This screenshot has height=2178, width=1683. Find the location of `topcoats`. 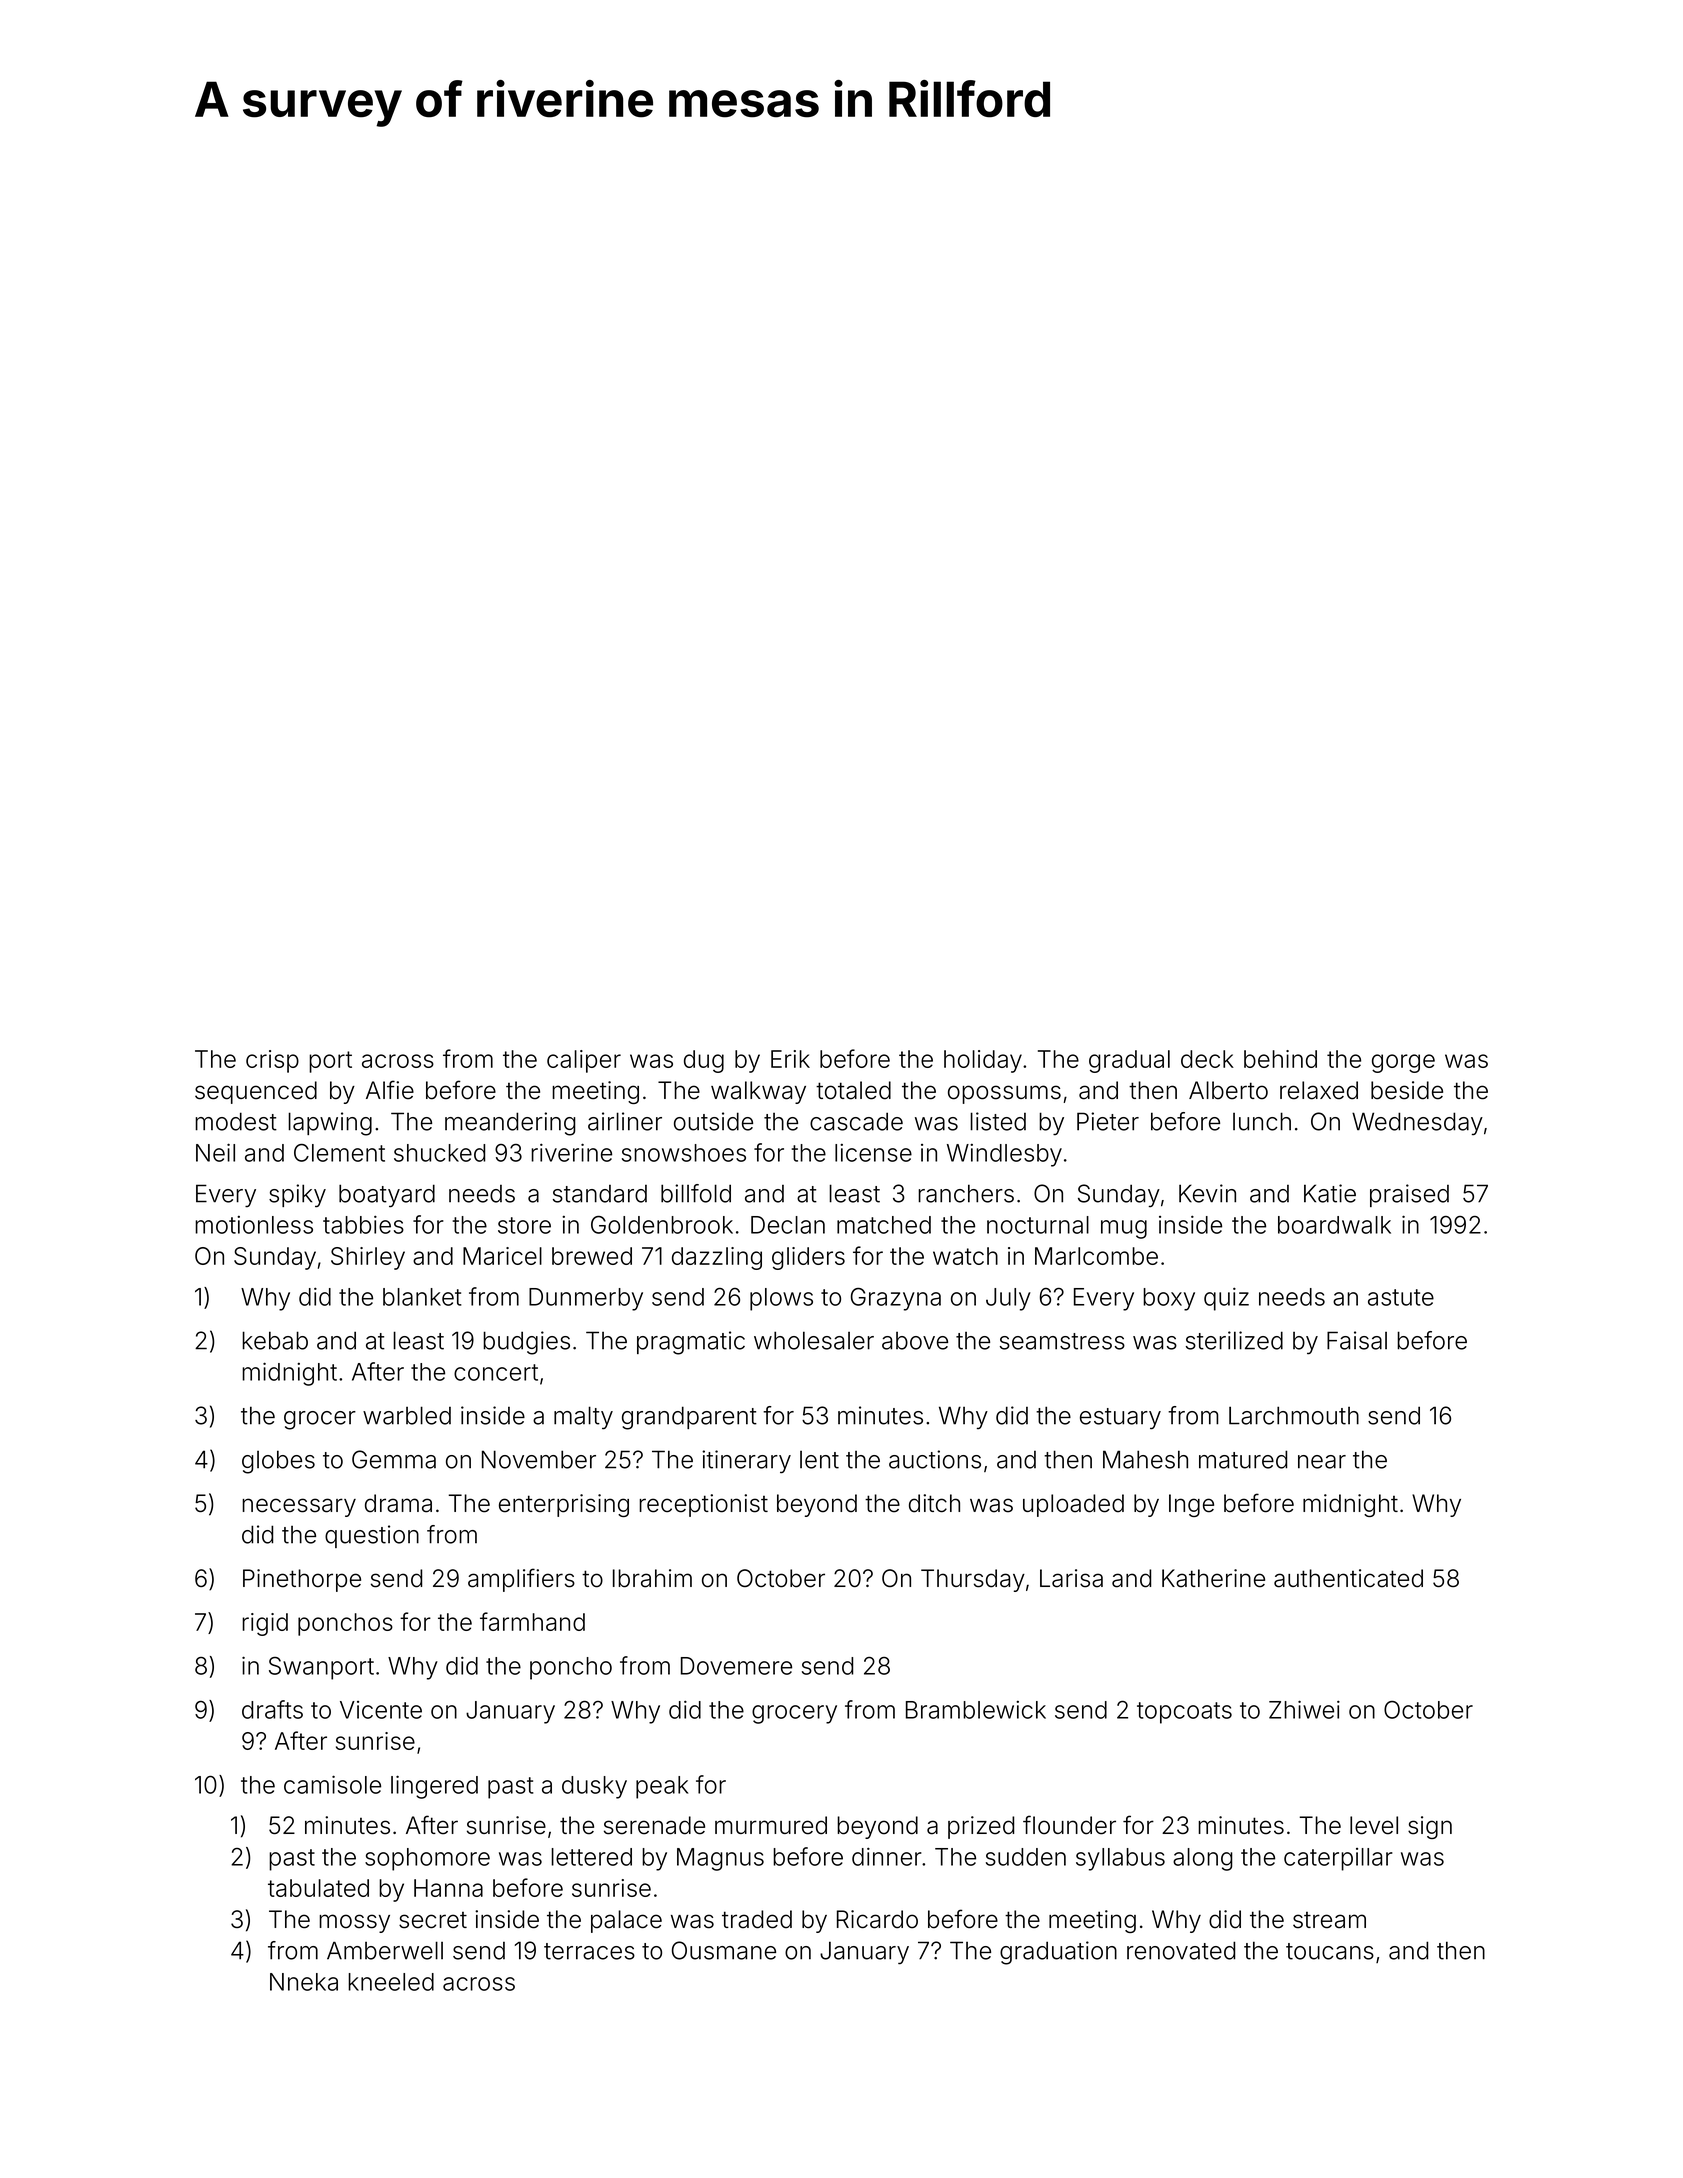

topcoats is located at coordinates (1184, 1713).
